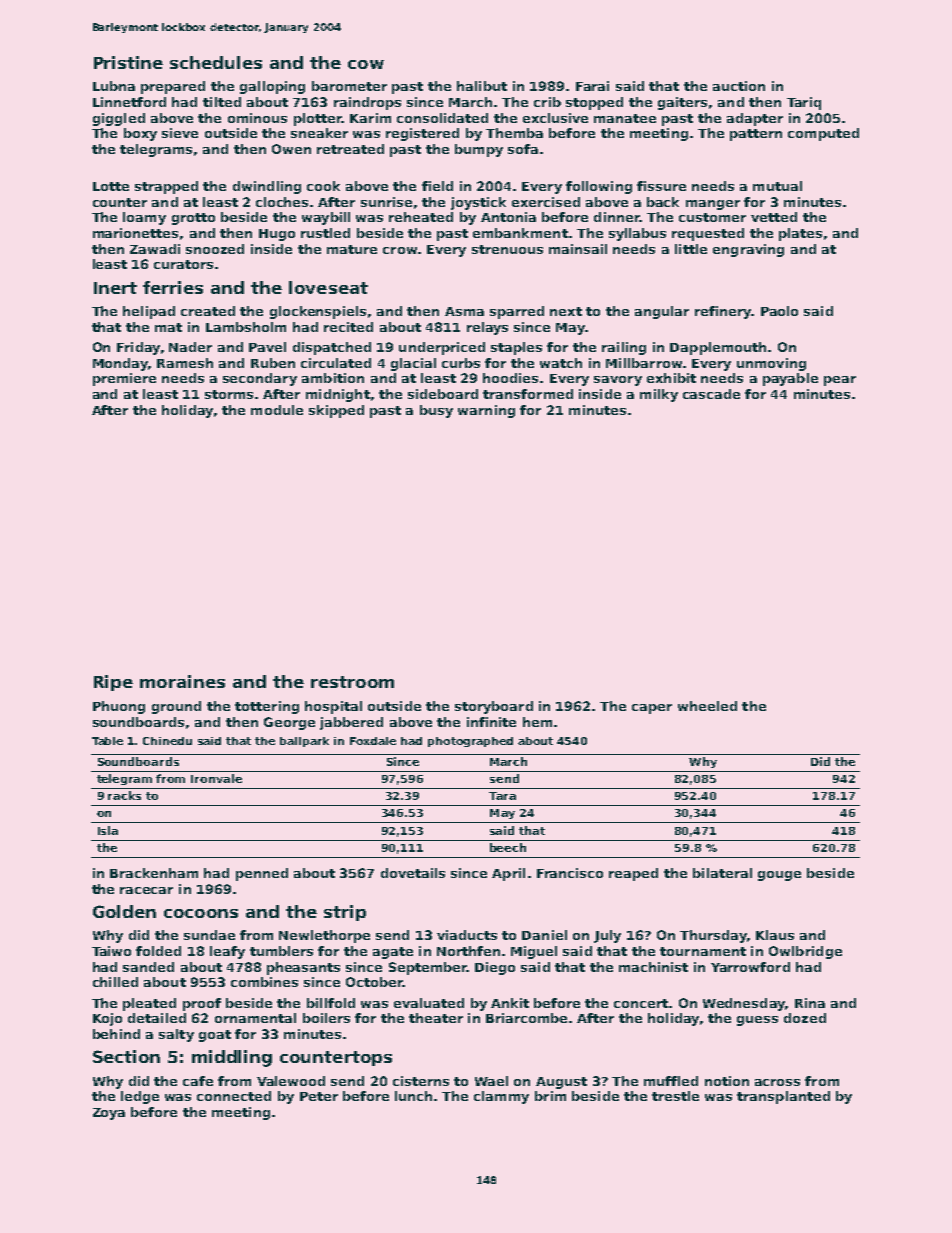 The image size is (952, 1233). What do you see at coordinates (140, 1097) in the screenshot?
I see `ledge` at bounding box center [140, 1097].
